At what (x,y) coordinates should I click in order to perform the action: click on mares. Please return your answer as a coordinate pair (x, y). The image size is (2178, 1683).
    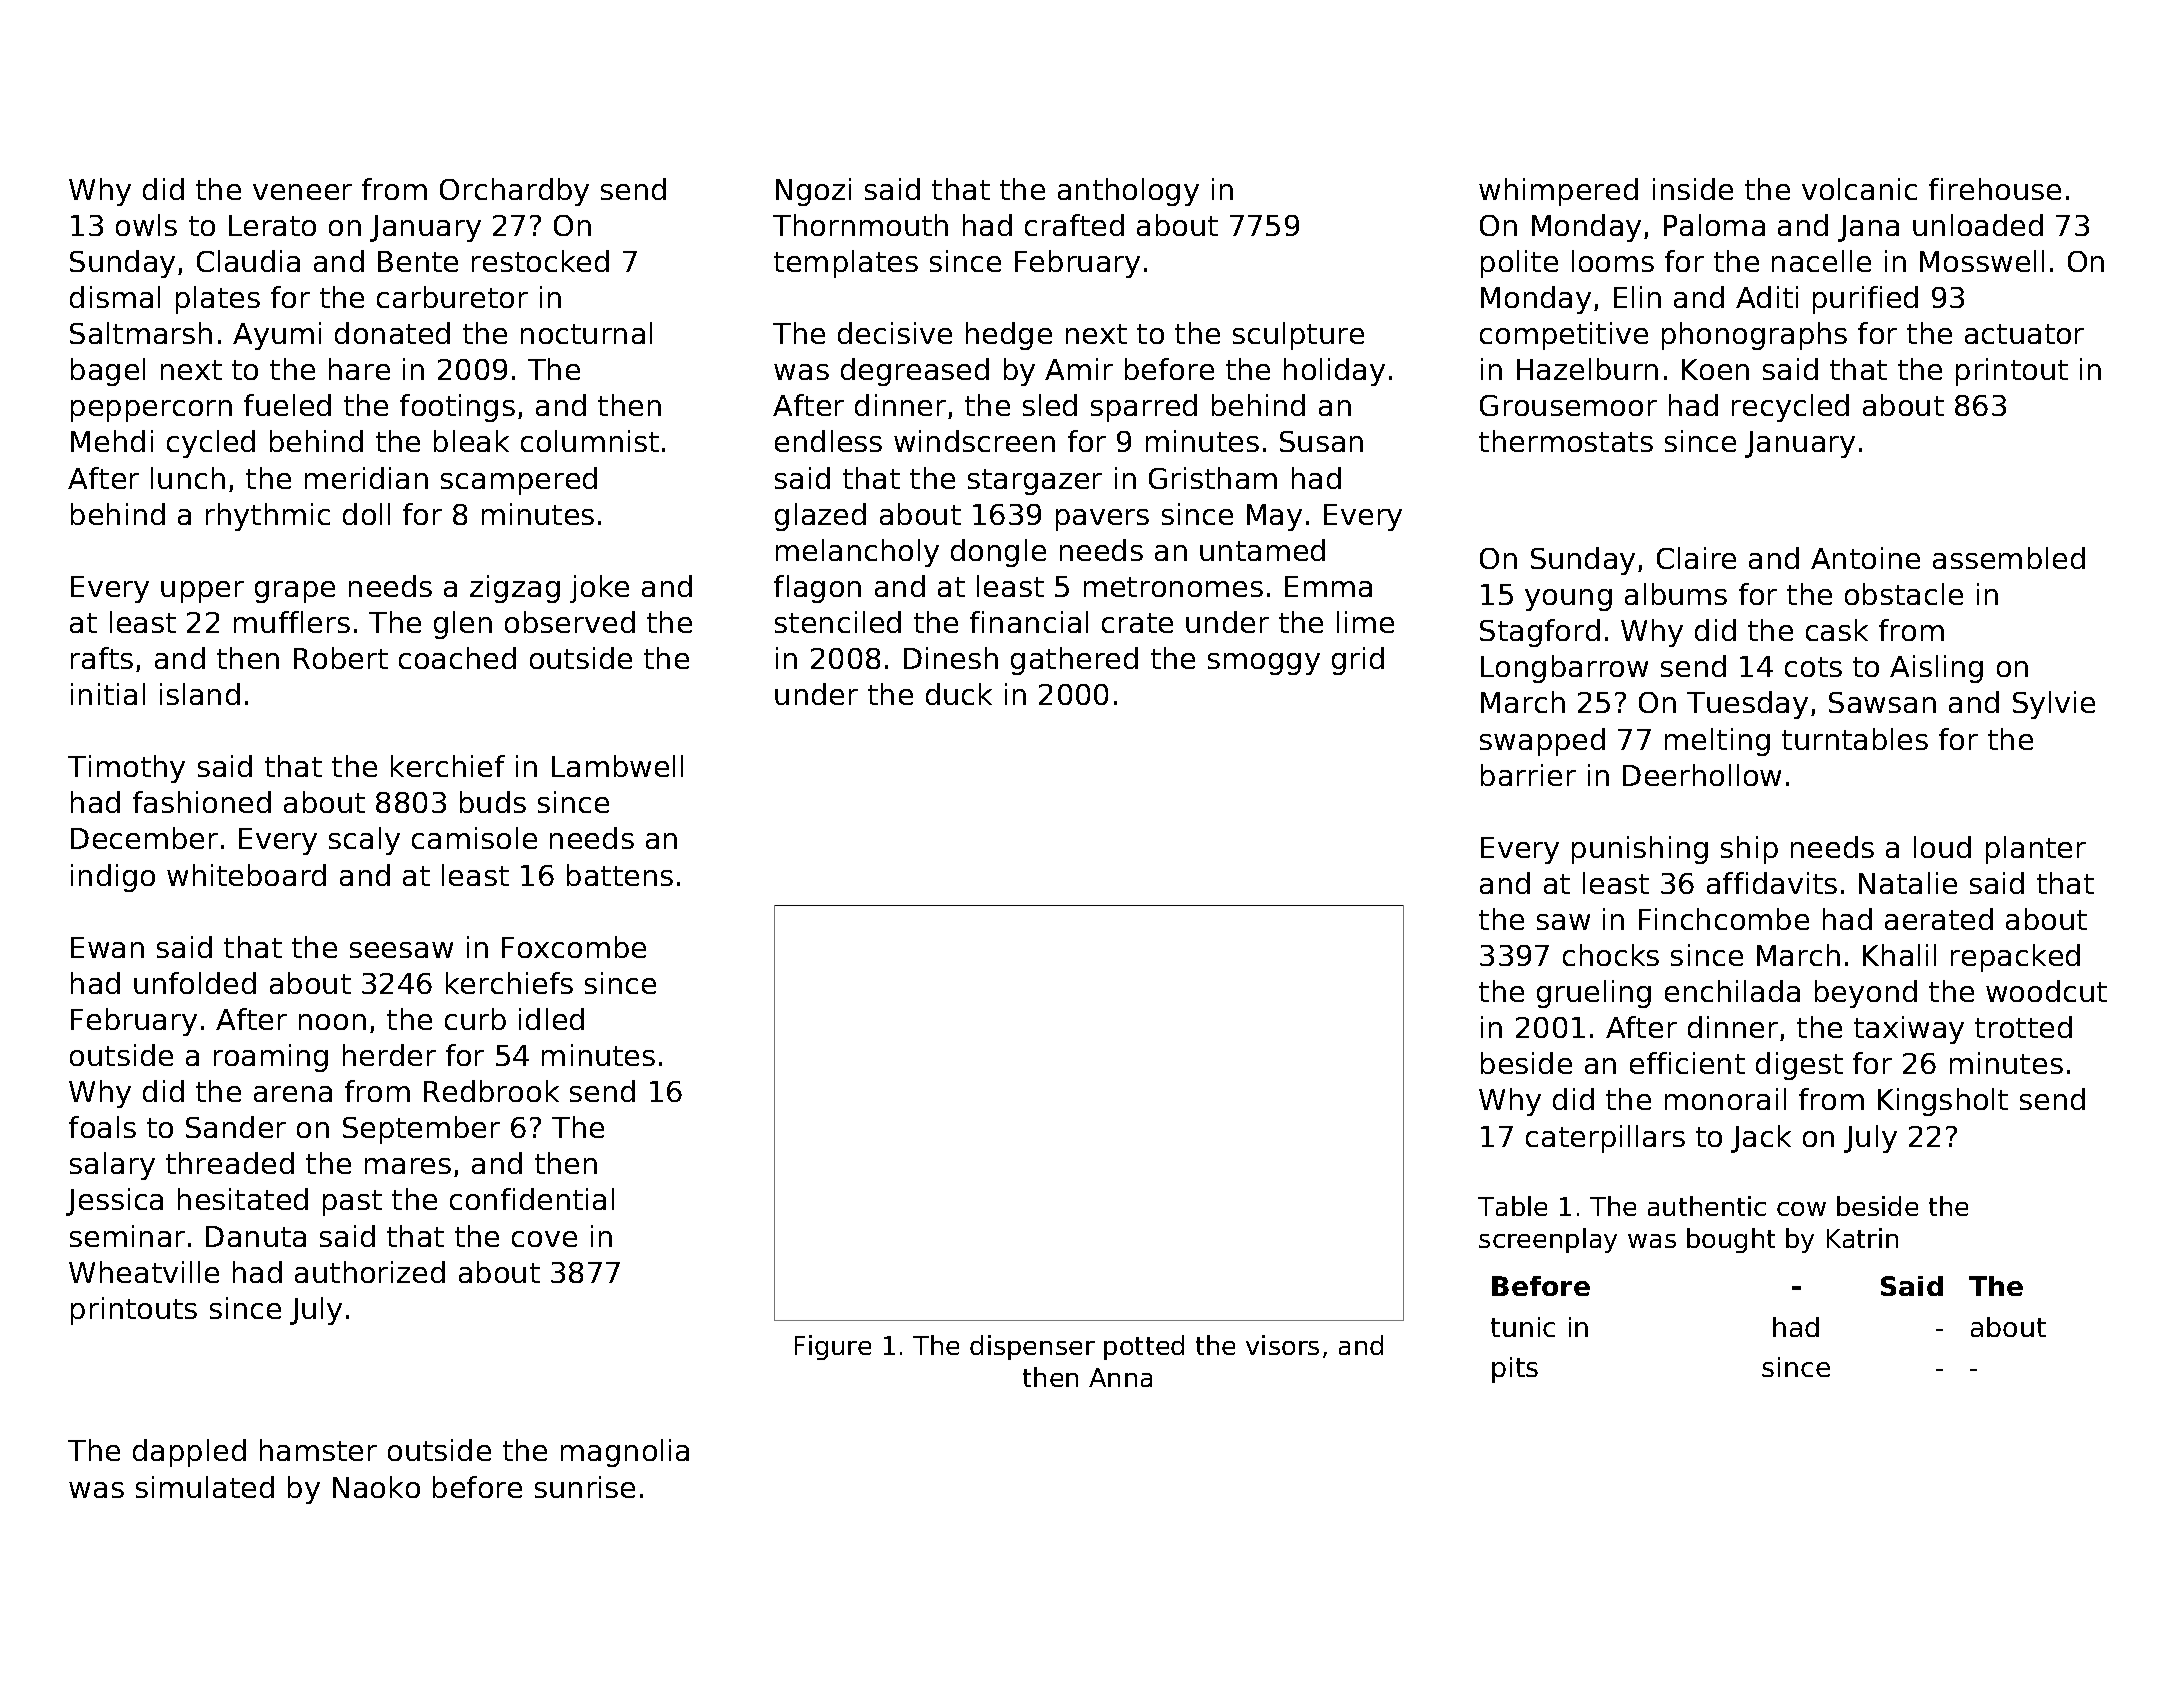
    Looking at the image, I should click on (408, 1166).
